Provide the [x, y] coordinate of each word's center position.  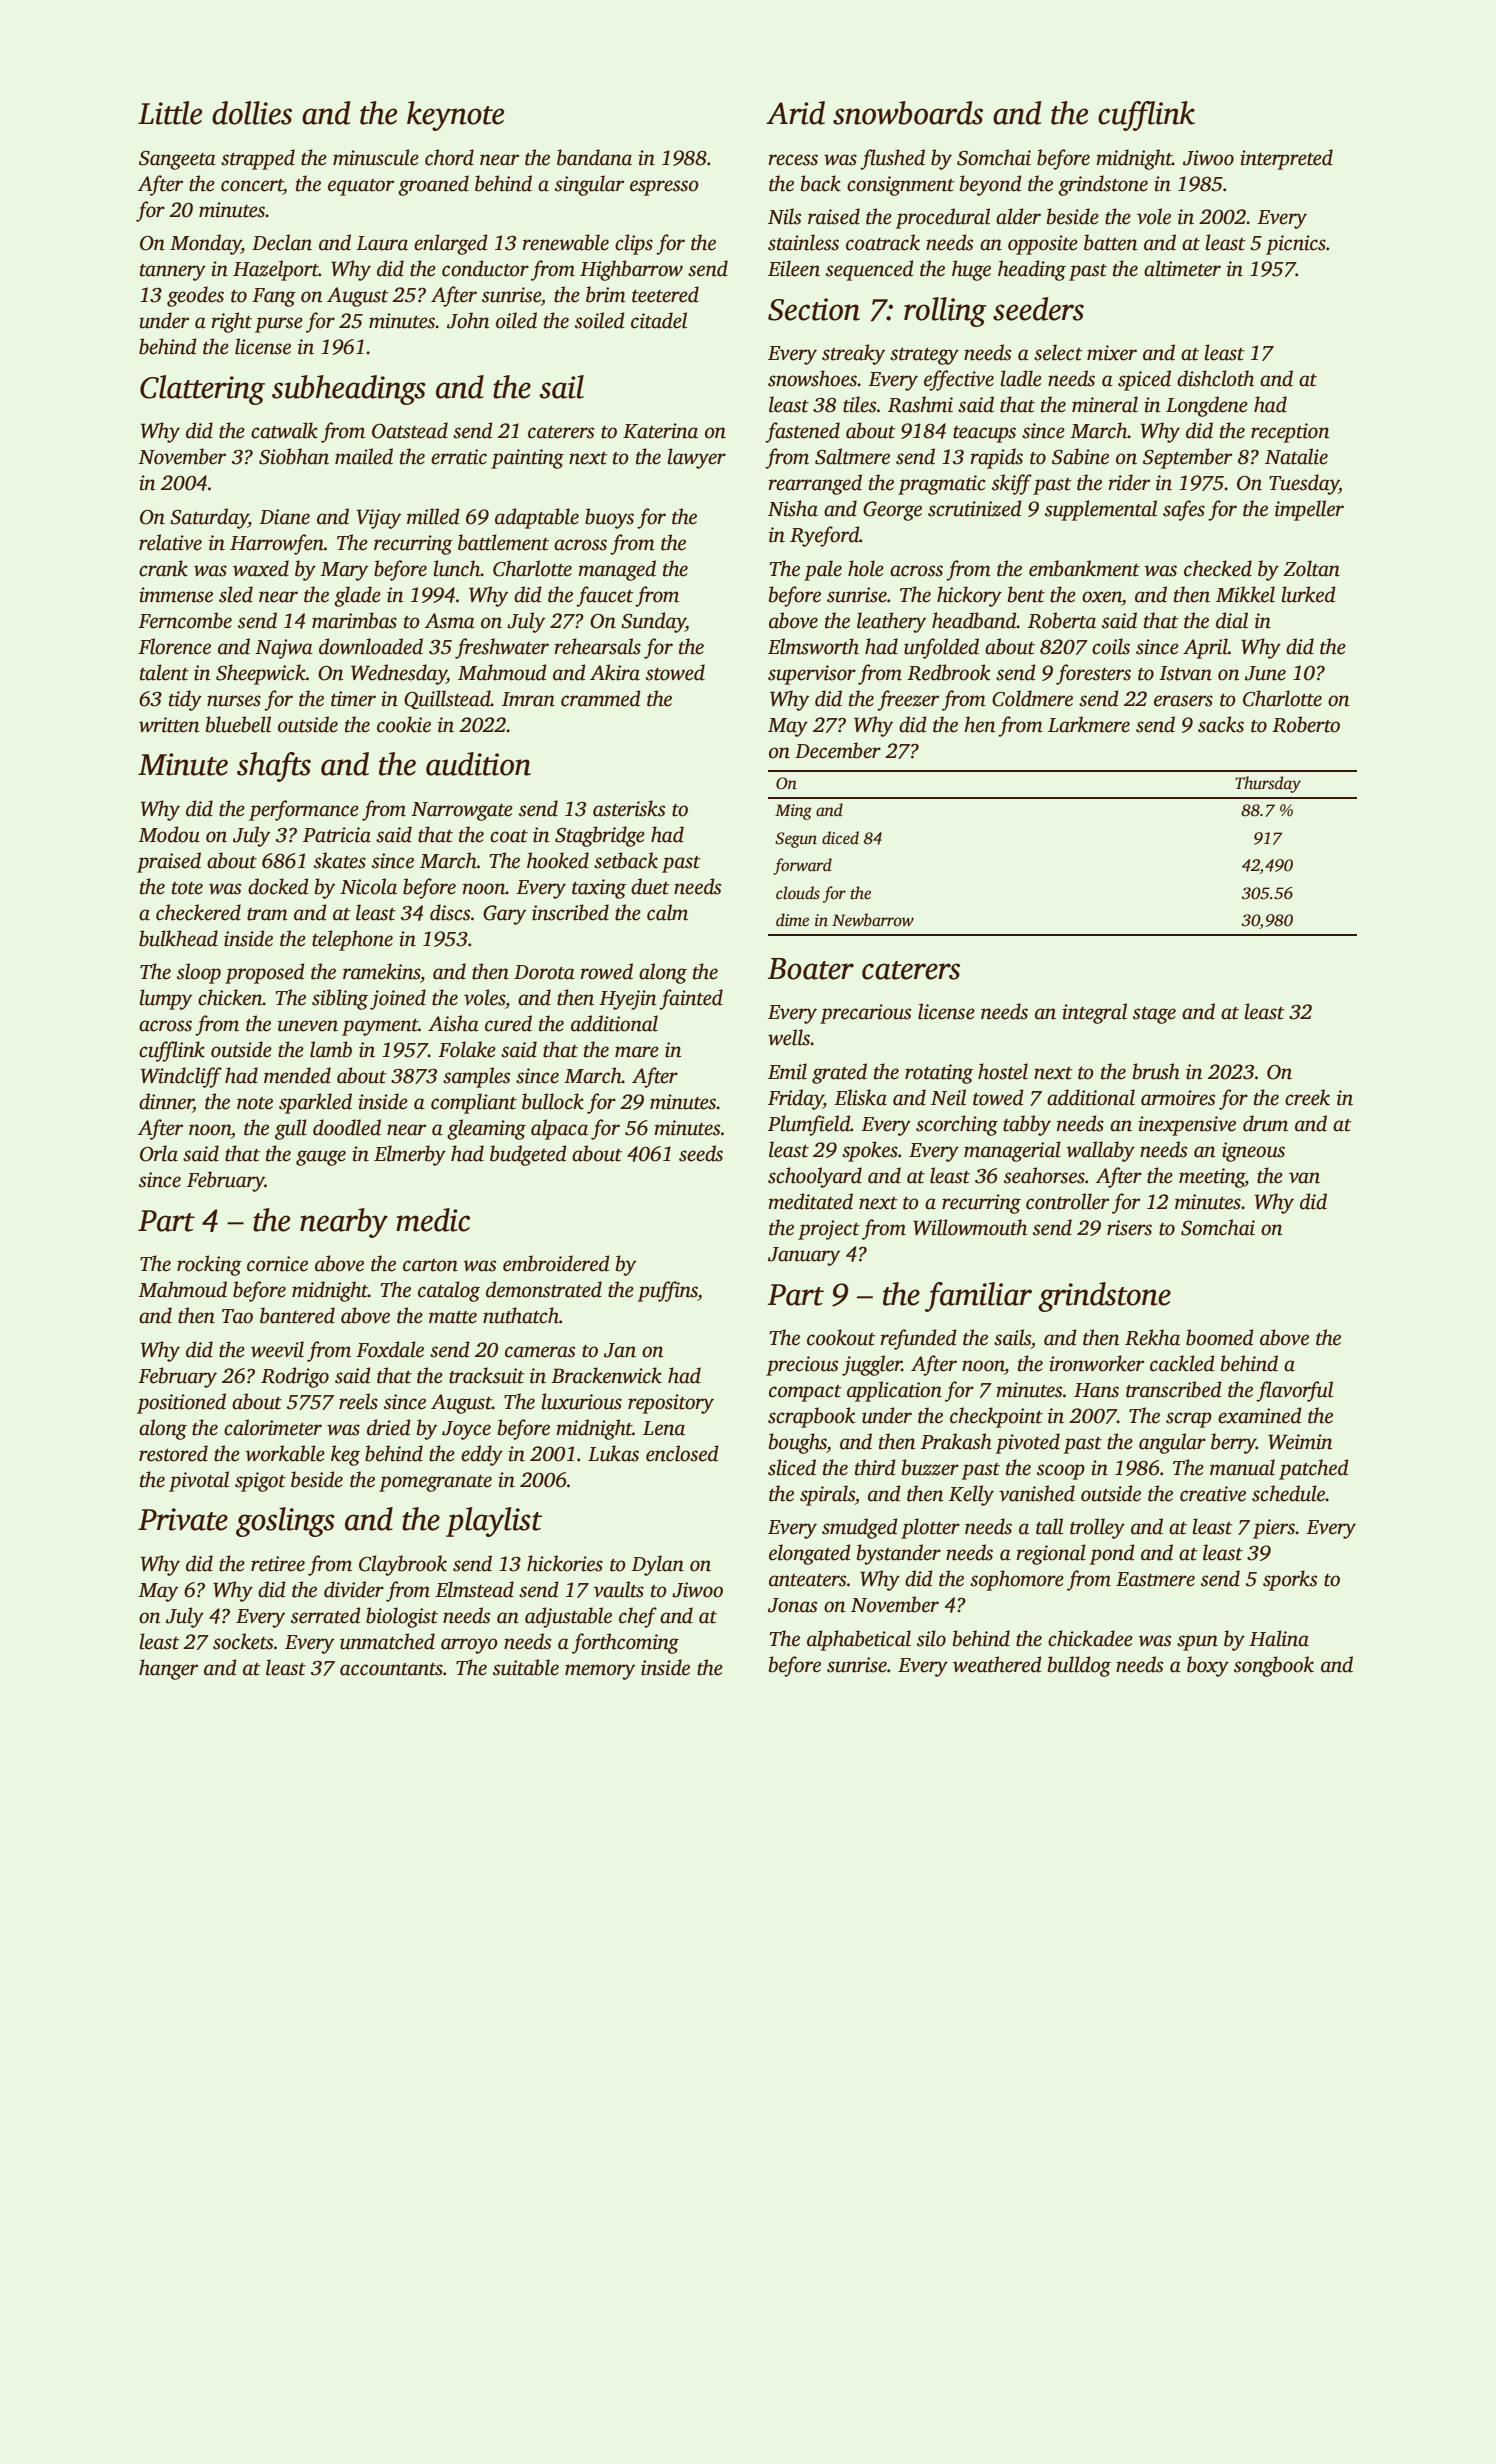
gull [291, 1129]
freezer [908, 700]
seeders [1038, 309]
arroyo [469, 1646]
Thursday [1268, 784]
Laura [382, 243]
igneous [1253, 1152]
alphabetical [859, 1640]
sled [236, 594]
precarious [865, 1014]
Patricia [337, 835]
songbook [1274, 1666]
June [1265, 673]
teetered [665, 294]
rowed [606, 971]
